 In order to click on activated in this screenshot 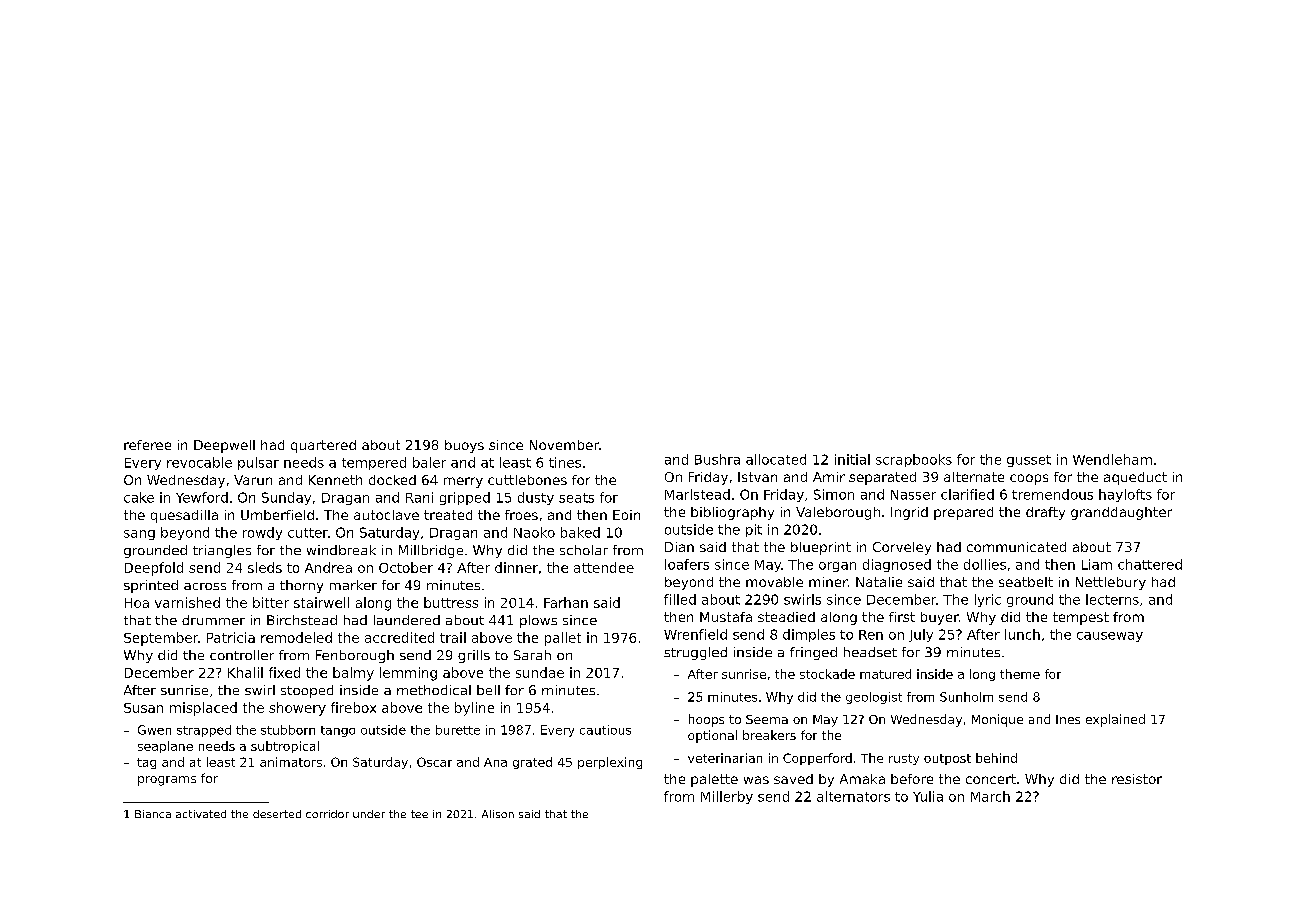, I will do `click(201, 814)`.
